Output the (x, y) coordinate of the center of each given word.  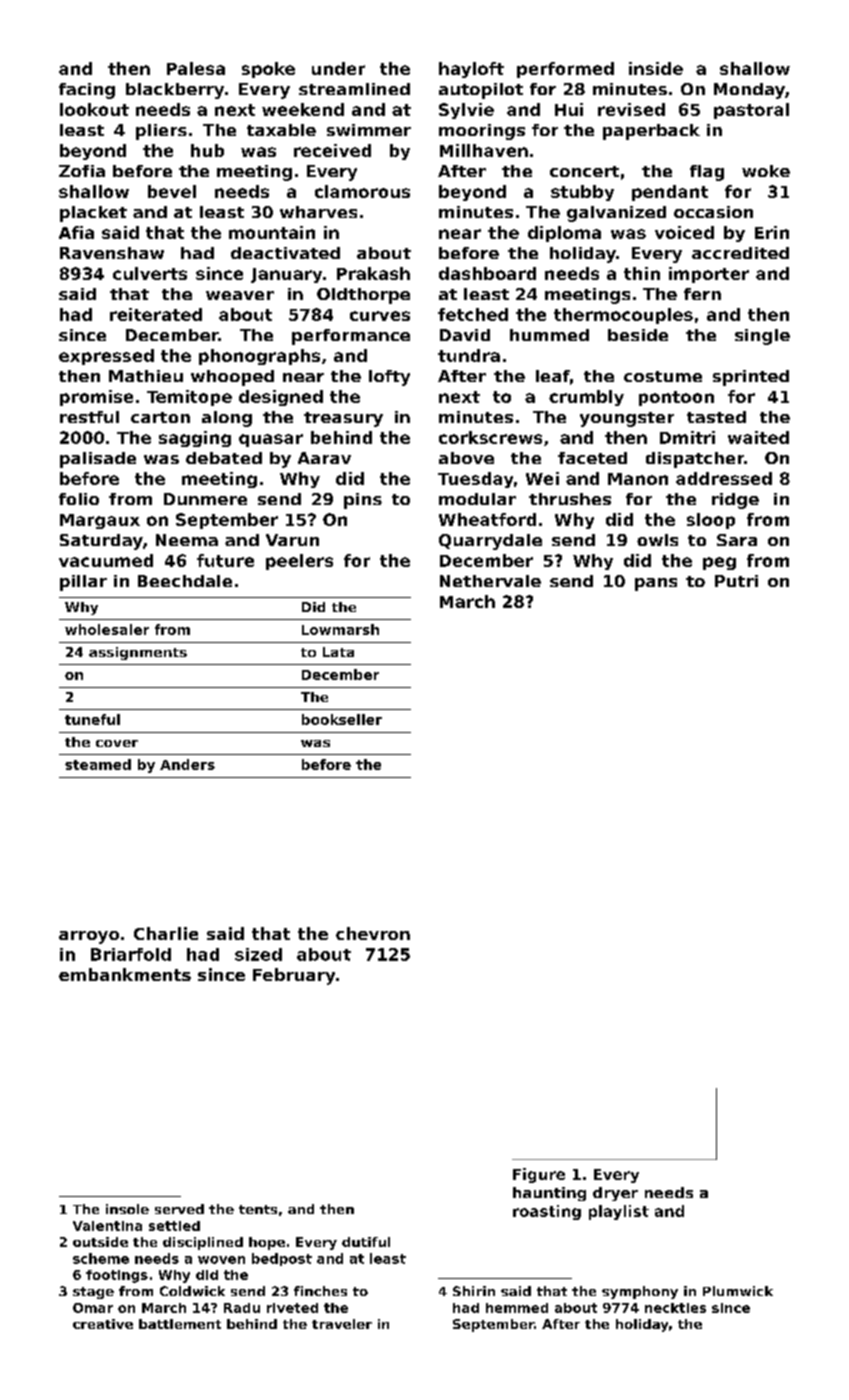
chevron (373, 933)
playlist (619, 1212)
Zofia (82, 171)
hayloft (471, 70)
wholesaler (107, 629)
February (294, 976)
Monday (749, 91)
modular (477, 499)
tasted (716, 417)
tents (258, 1209)
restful (89, 417)
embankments (125, 974)
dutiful (366, 1242)
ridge (735, 501)
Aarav (324, 458)
